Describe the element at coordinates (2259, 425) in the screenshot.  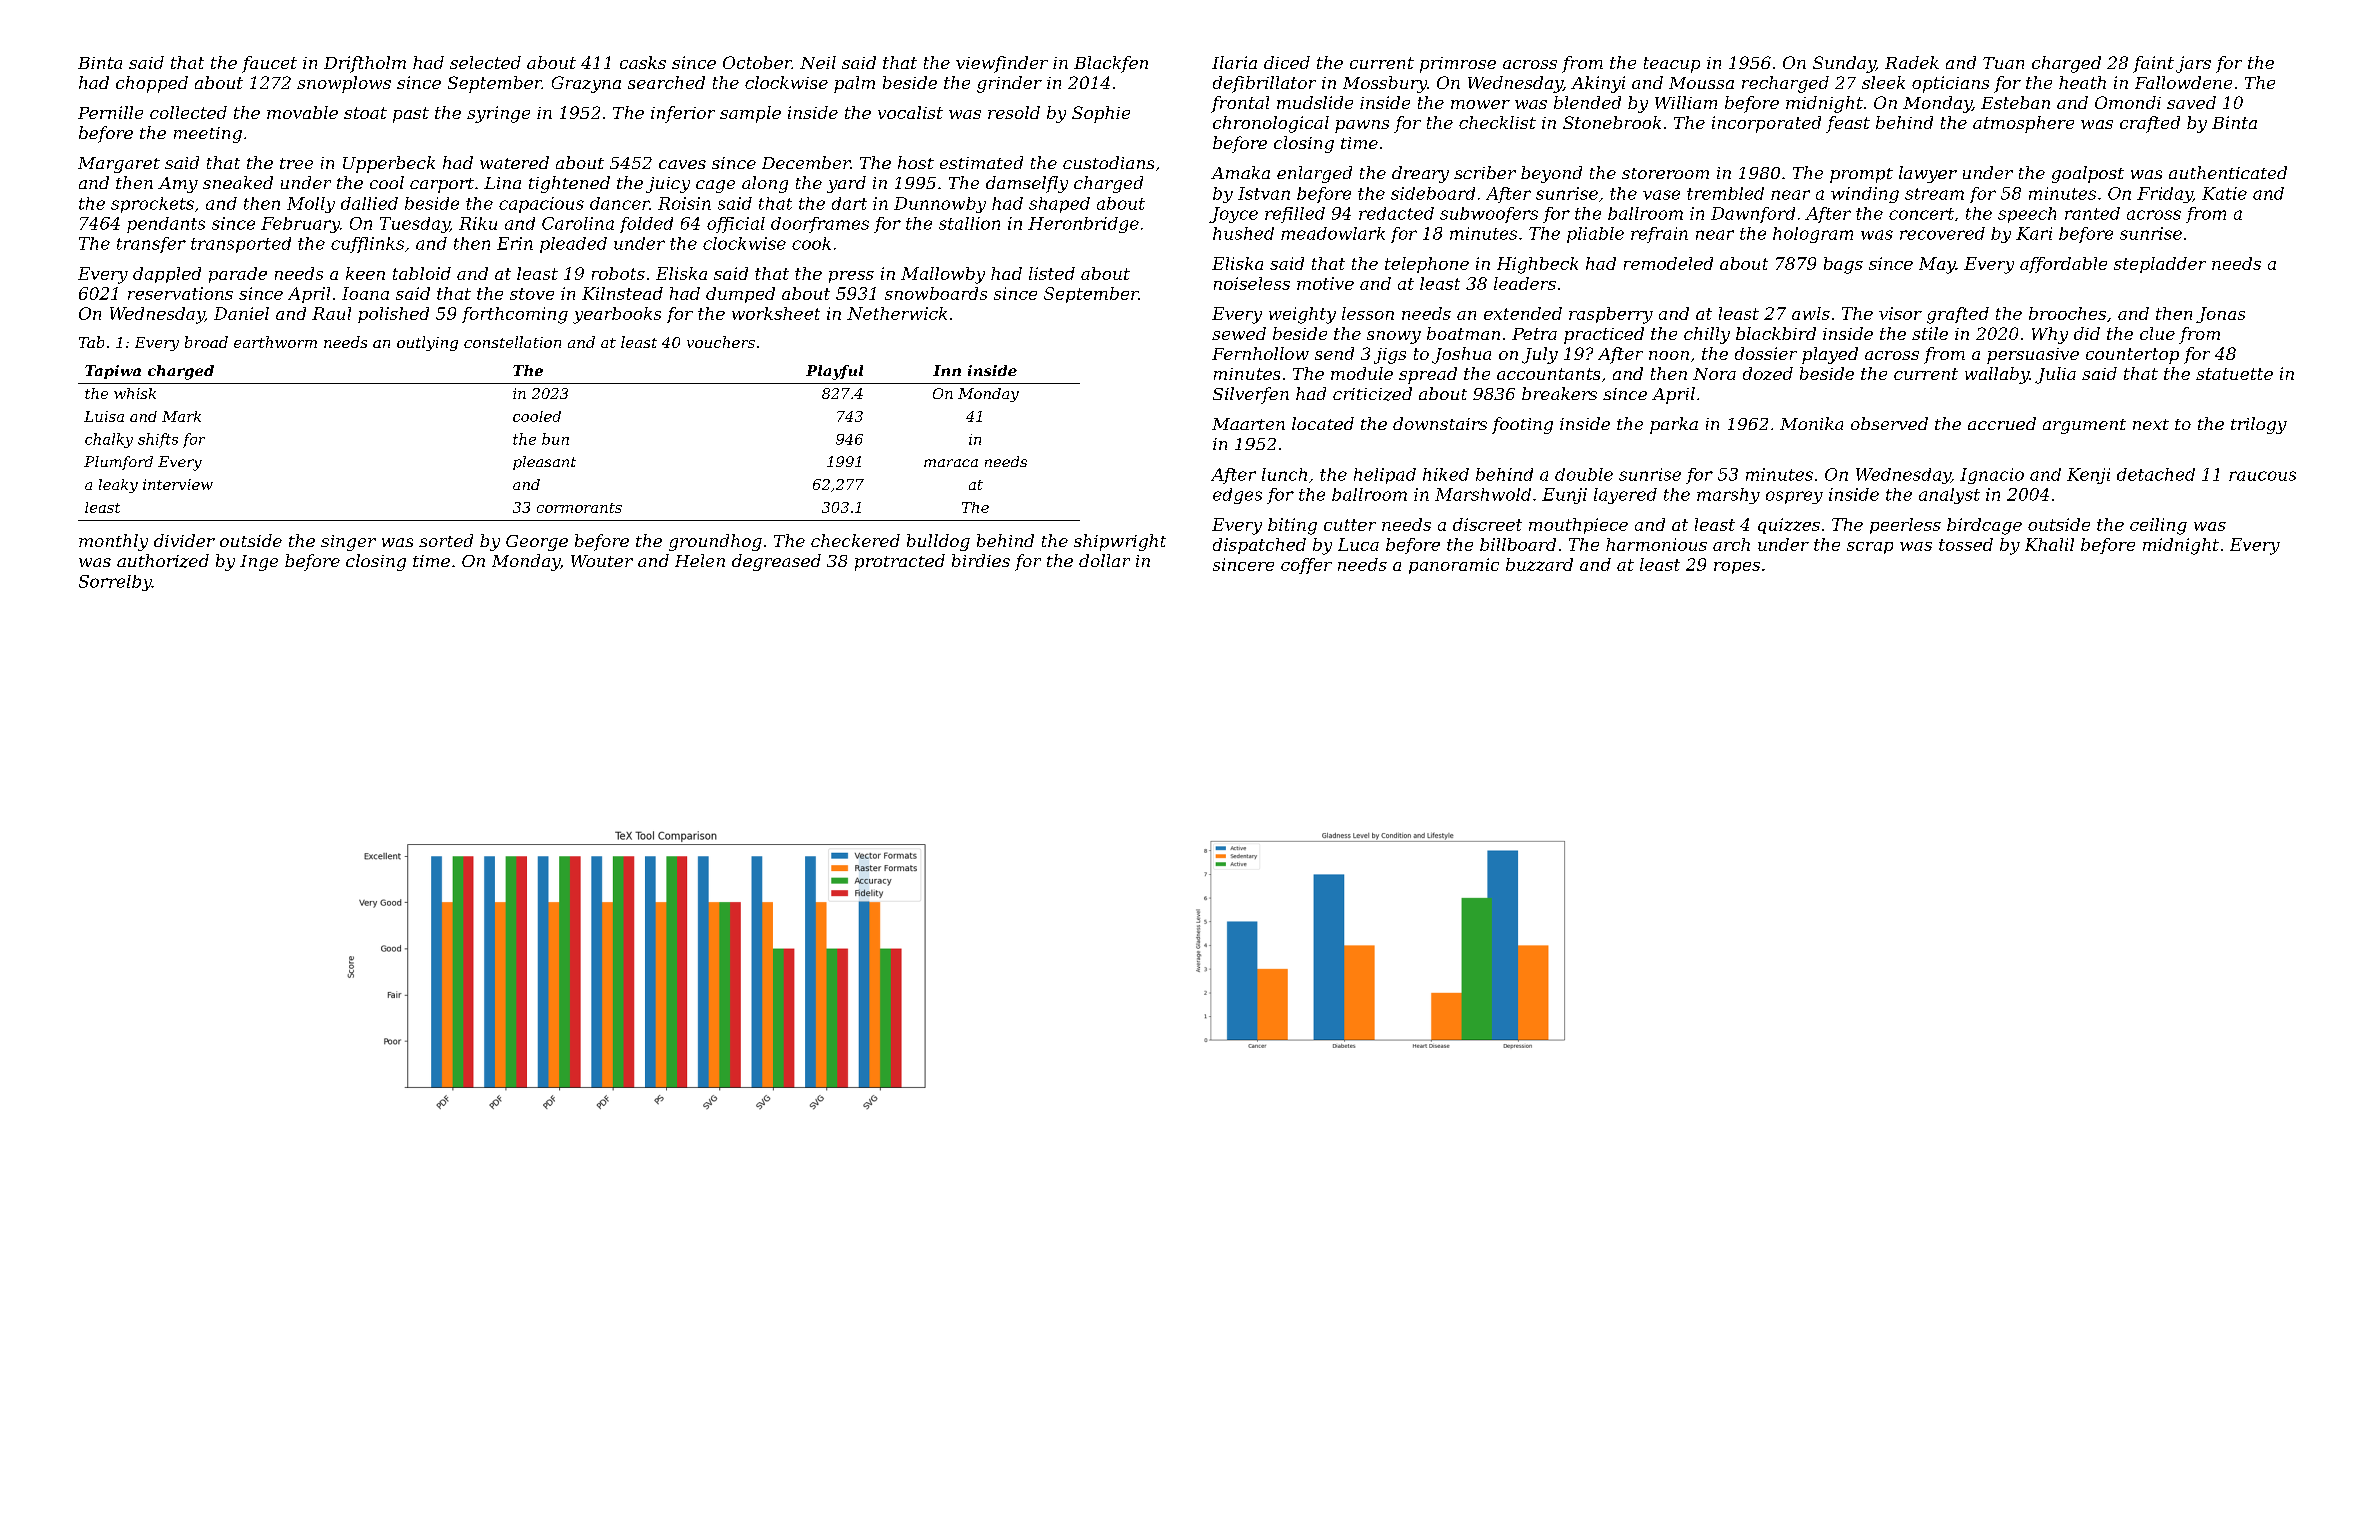
I see `trilogy` at that location.
